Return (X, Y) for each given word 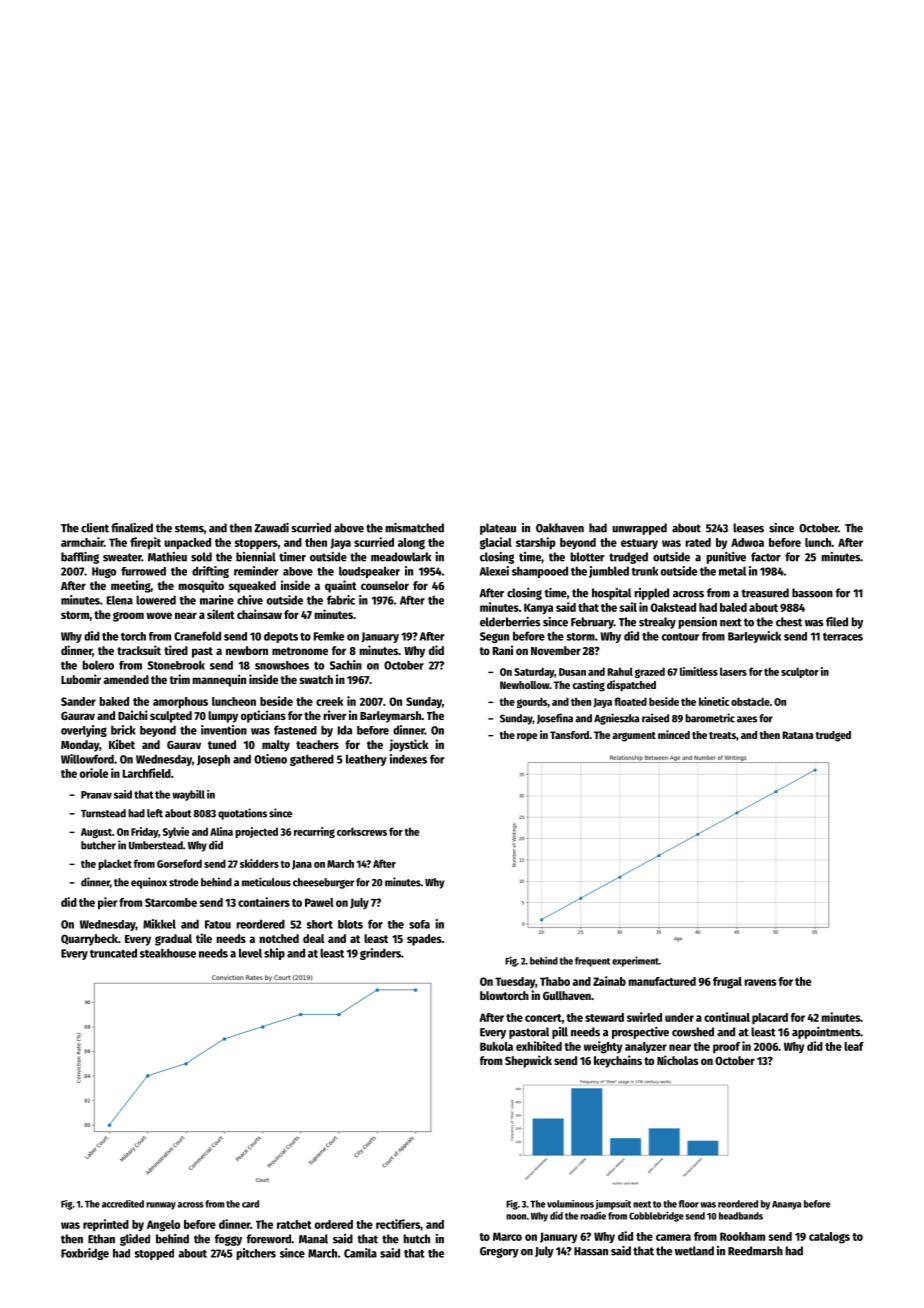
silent (221, 614)
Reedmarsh (755, 1251)
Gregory (499, 1252)
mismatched (414, 528)
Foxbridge (85, 1254)
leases (748, 528)
